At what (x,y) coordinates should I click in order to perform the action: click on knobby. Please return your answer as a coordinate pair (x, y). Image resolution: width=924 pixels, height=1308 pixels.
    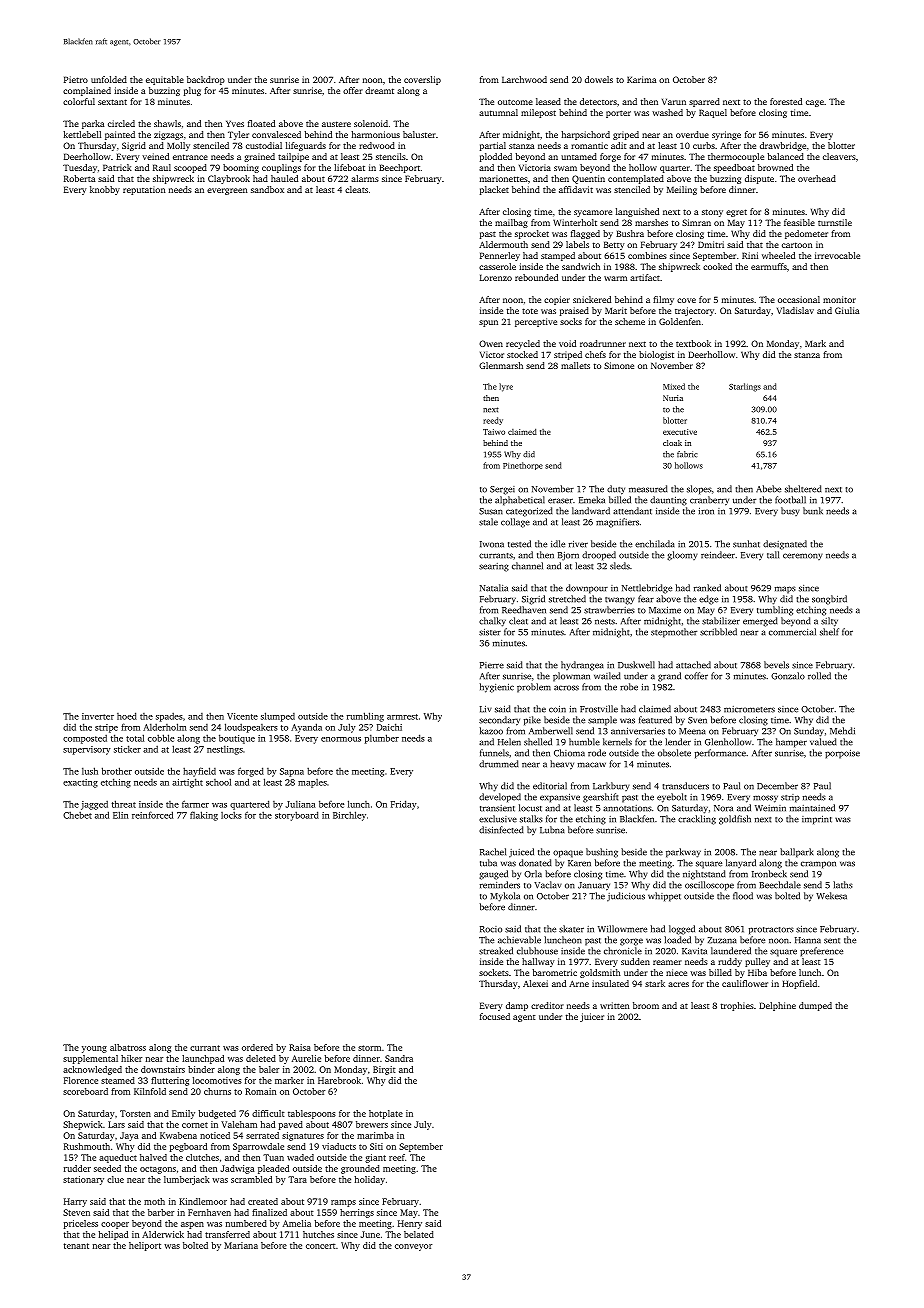
    Looking at the image, I should click on (105, 190).
